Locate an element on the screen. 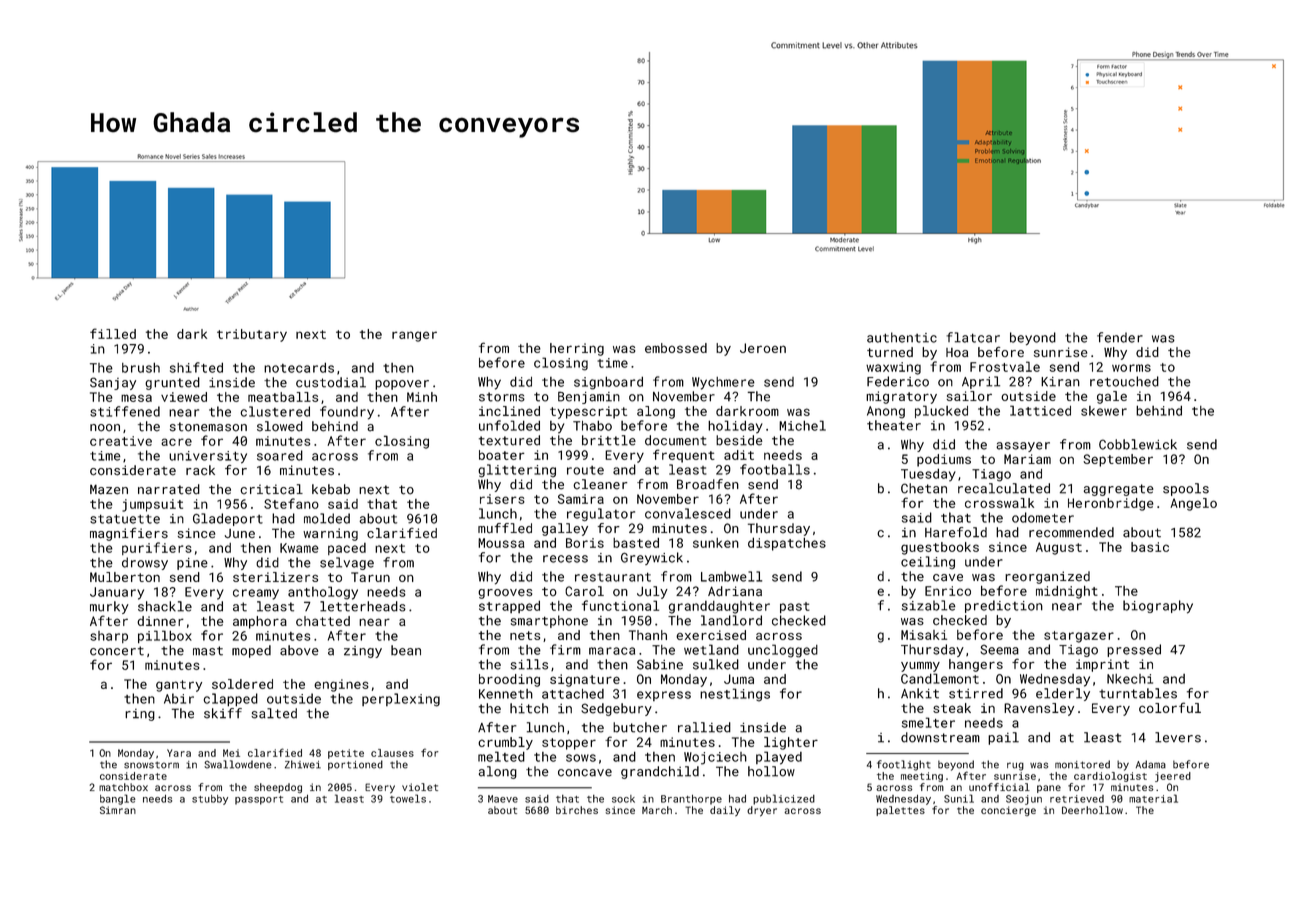  sailor is located at coordinates (969, 396).
